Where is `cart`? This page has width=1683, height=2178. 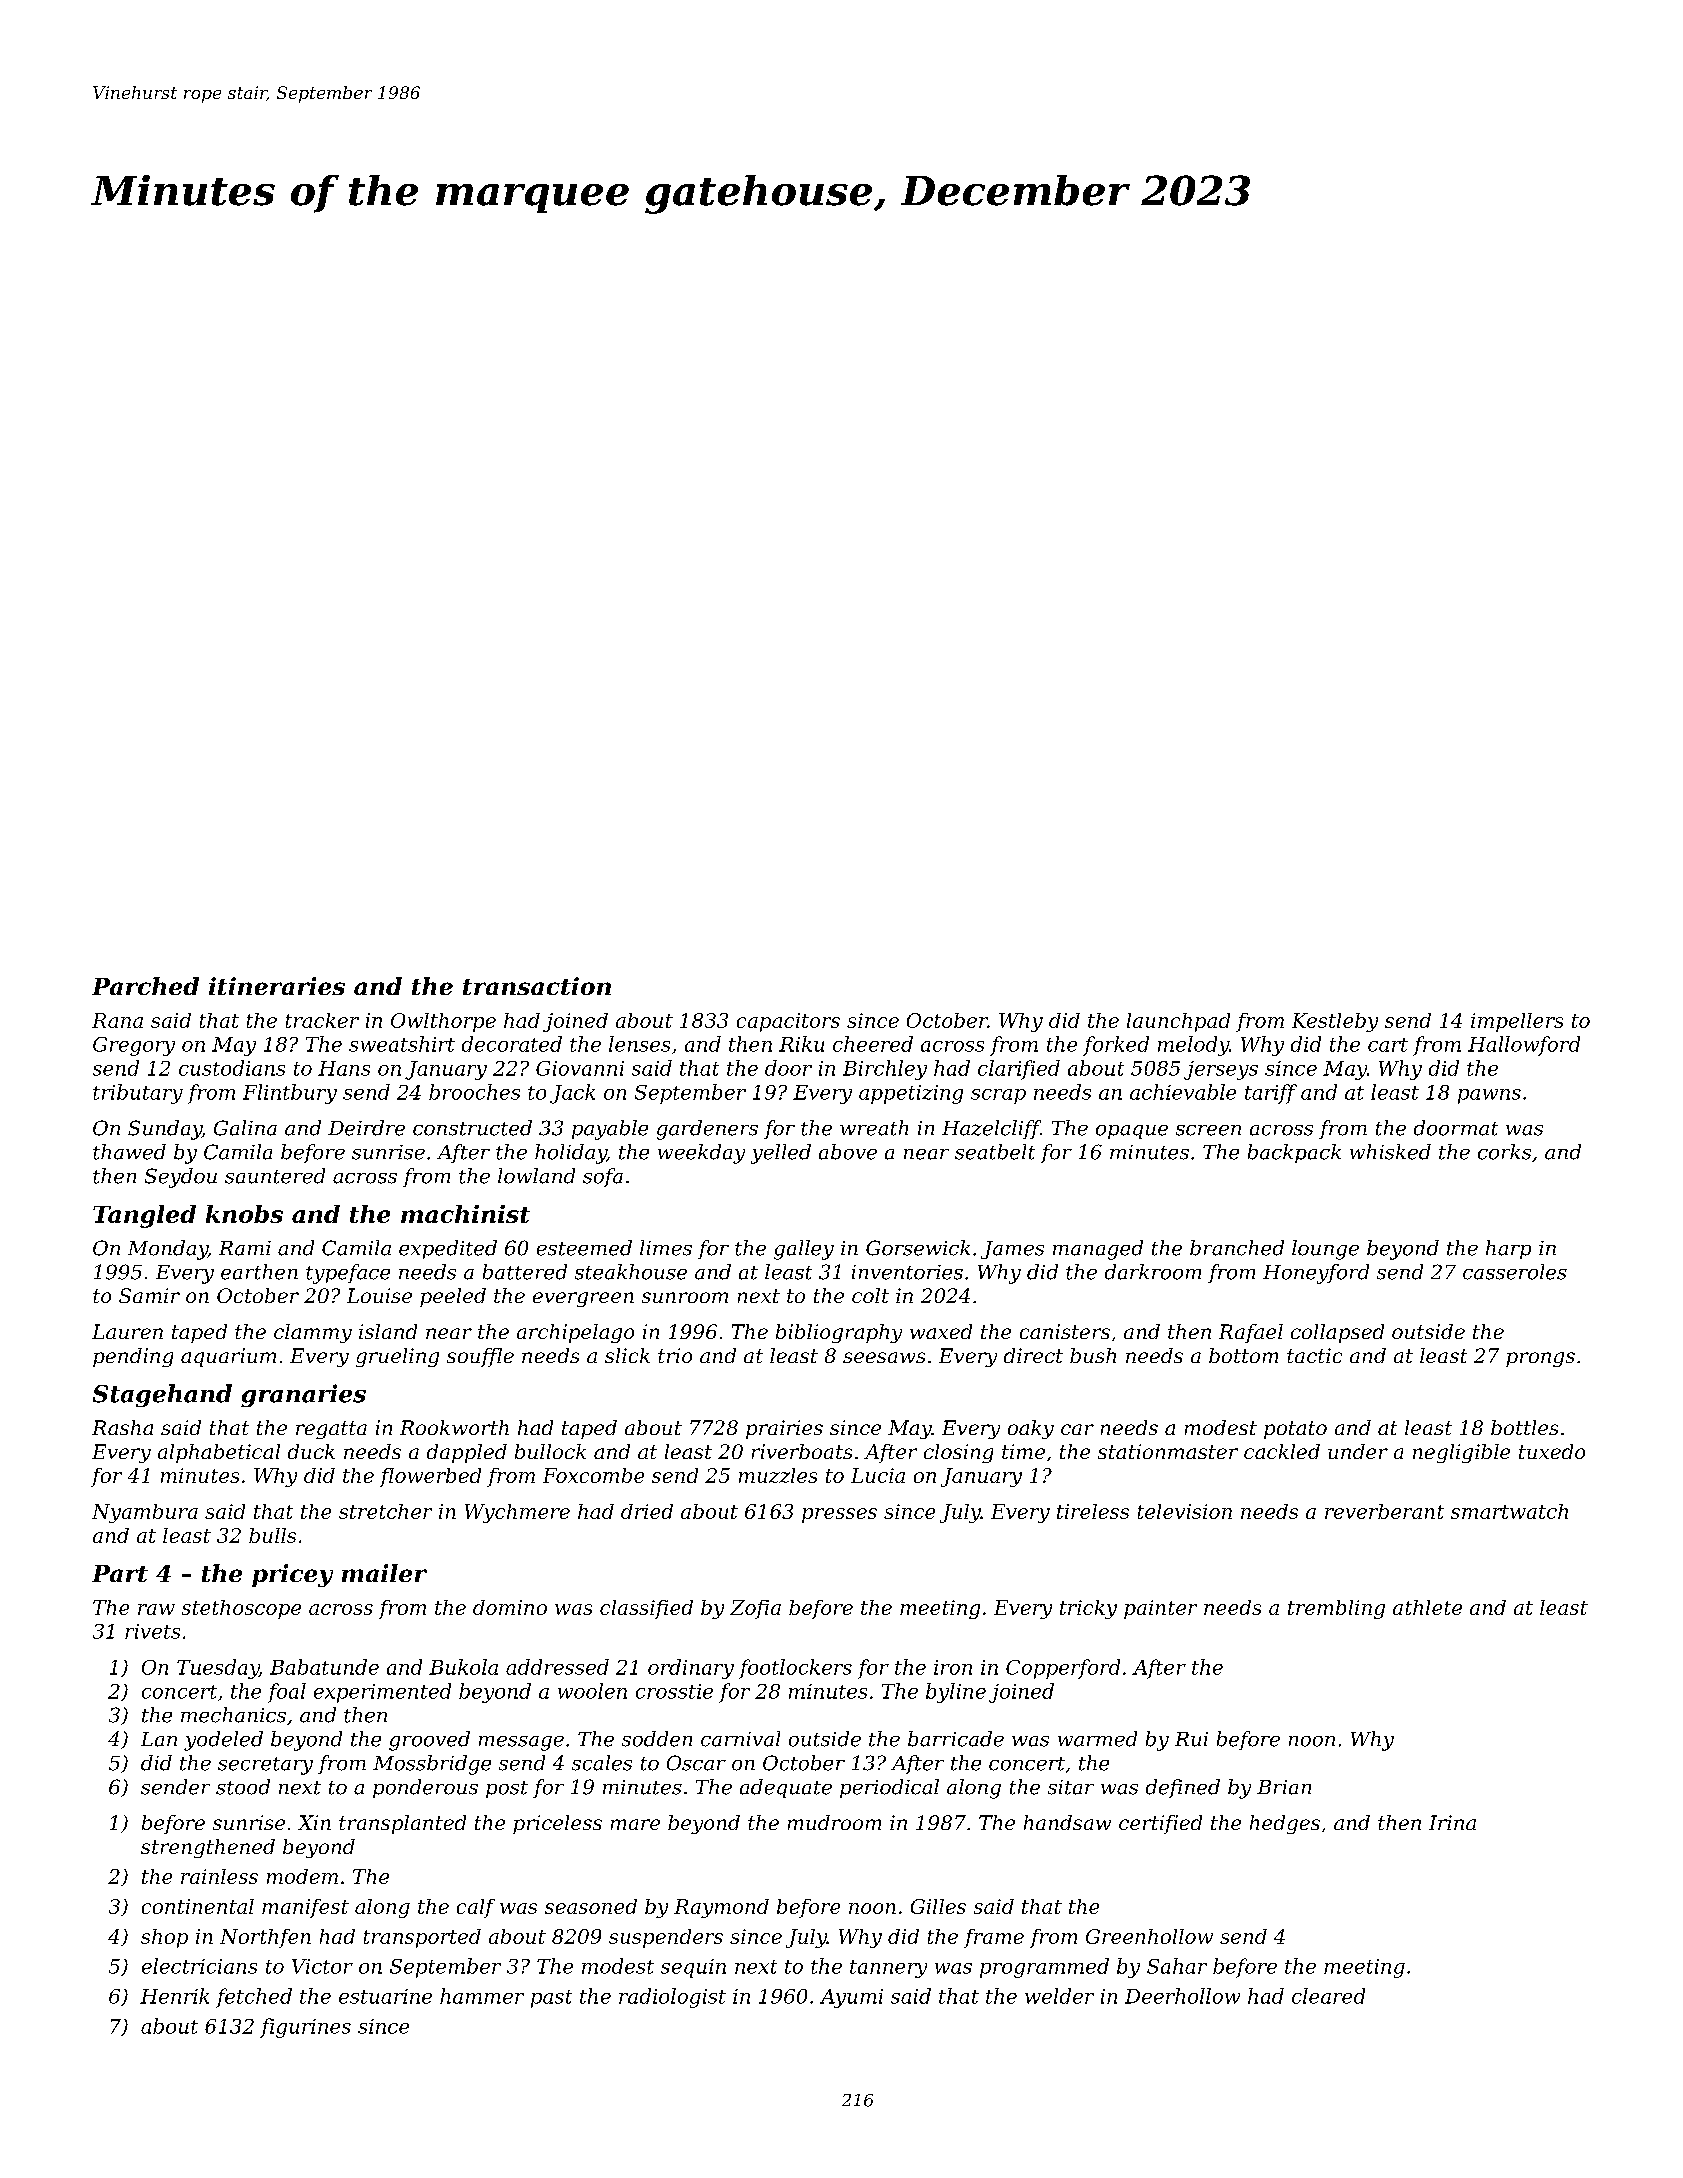 cart is located at coordinates (1388, 1045).
